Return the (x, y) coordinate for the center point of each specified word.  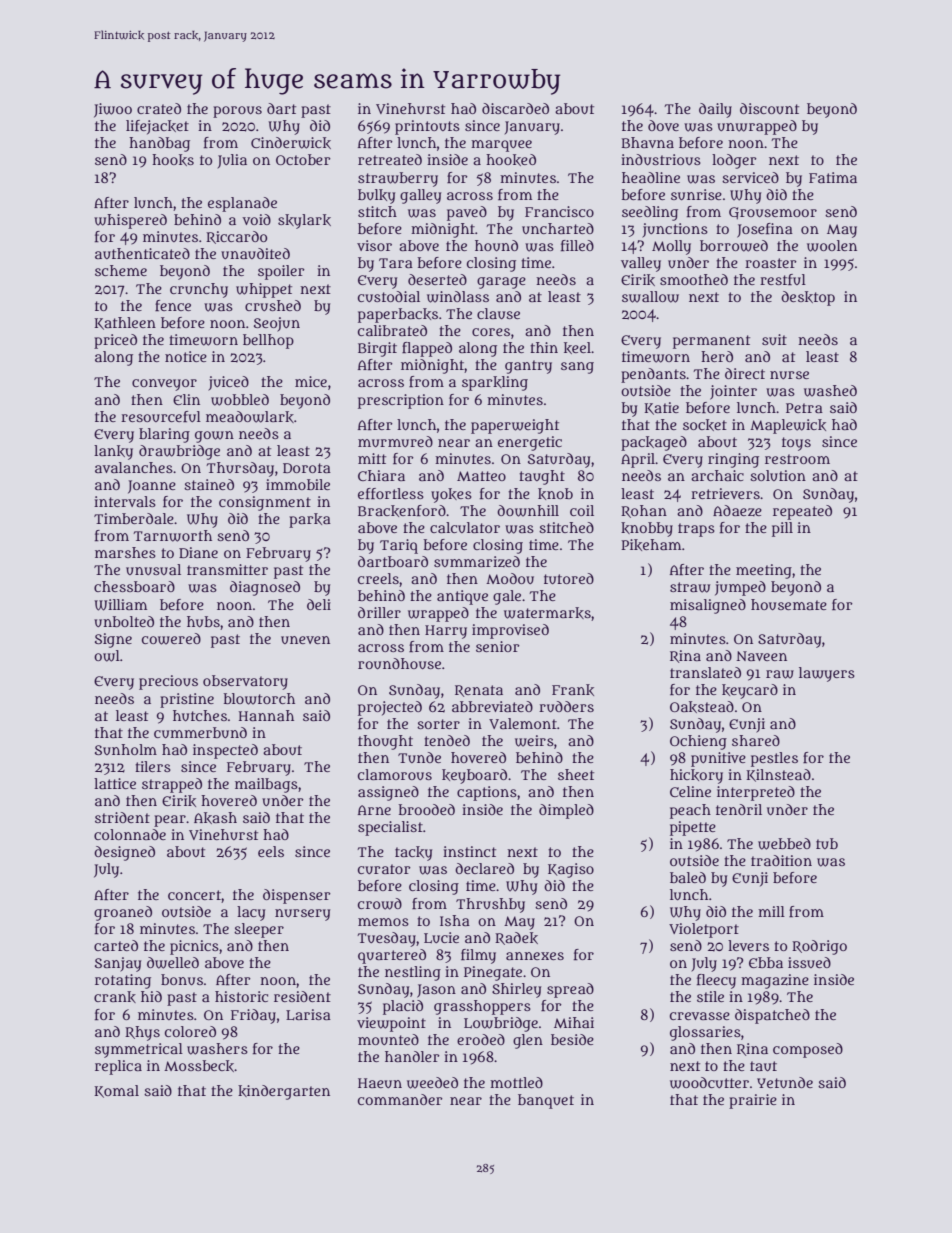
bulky (376, 196)
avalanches (134, 467)
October (303, 159)
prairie (753, 1101)
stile (710, 996)
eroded (481, 1039)
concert (194, 895)
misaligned (708, 606)
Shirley (516, 990)
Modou (510, 578)
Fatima (833, 177)
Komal (117, 1091)
